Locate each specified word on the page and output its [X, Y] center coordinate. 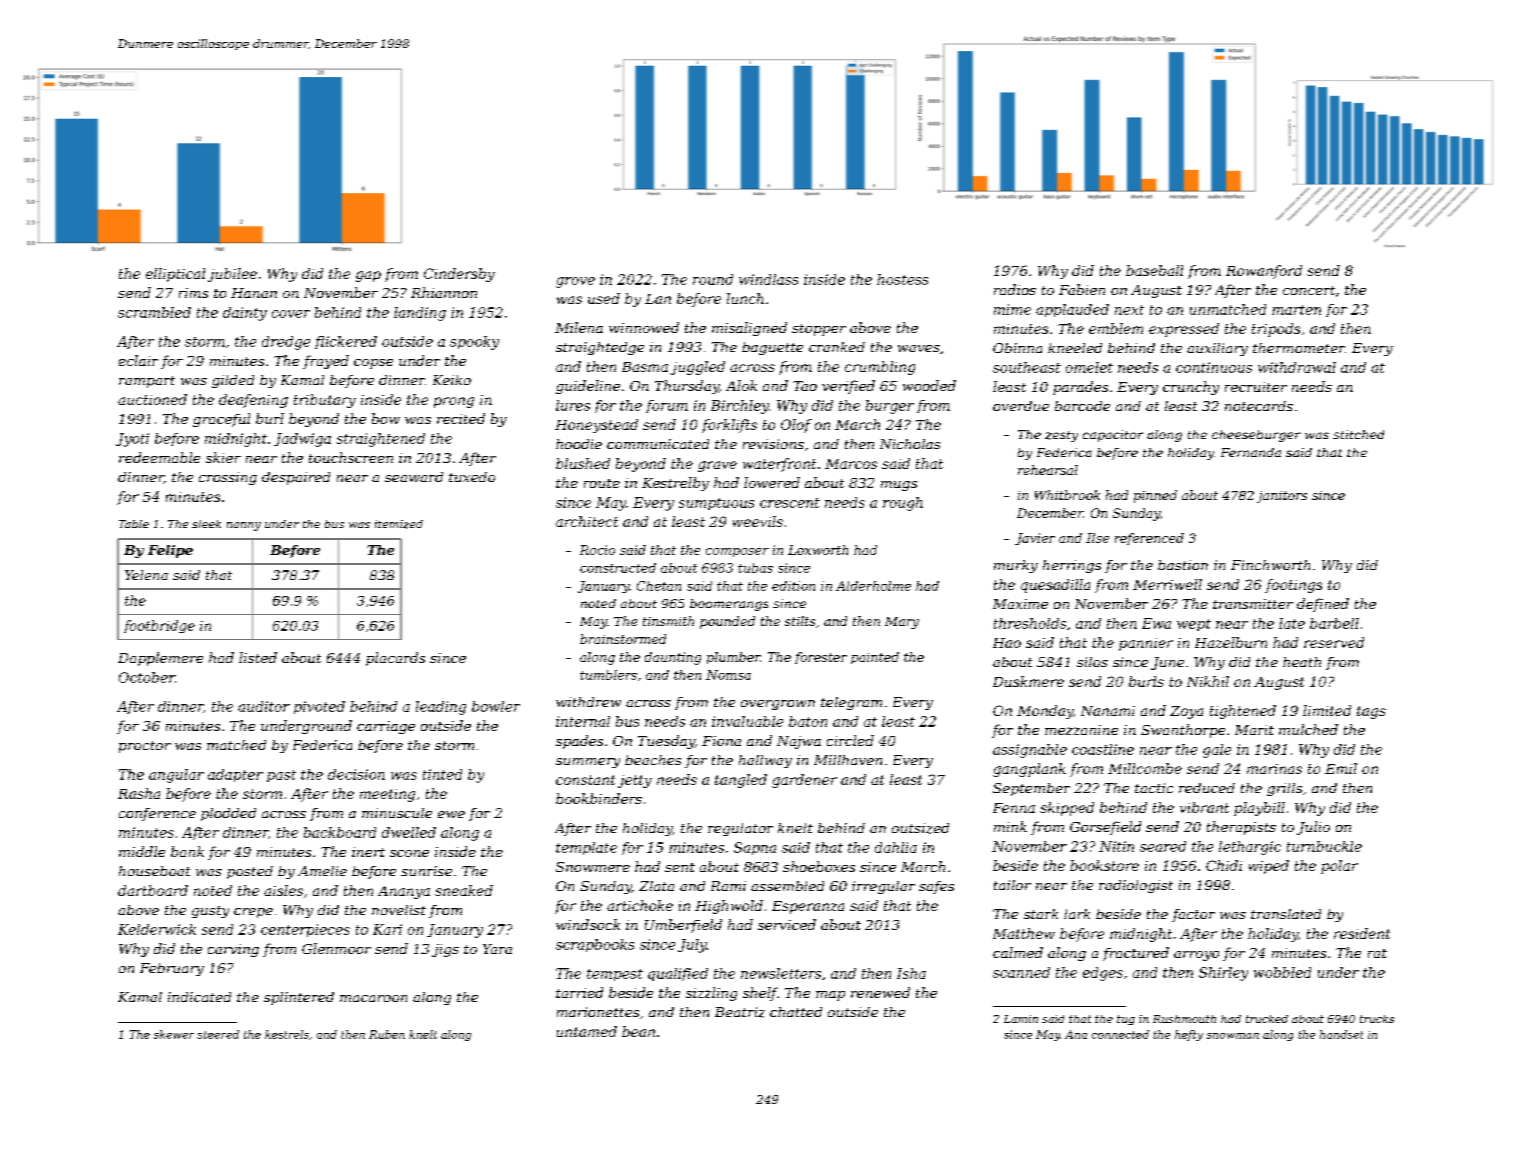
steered [218, 1034]
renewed [880, 992]
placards [395, 659]
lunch [745, 298]
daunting [673, 658]
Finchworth [1270, 565]
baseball [1154, 270]
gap [368, 276]
